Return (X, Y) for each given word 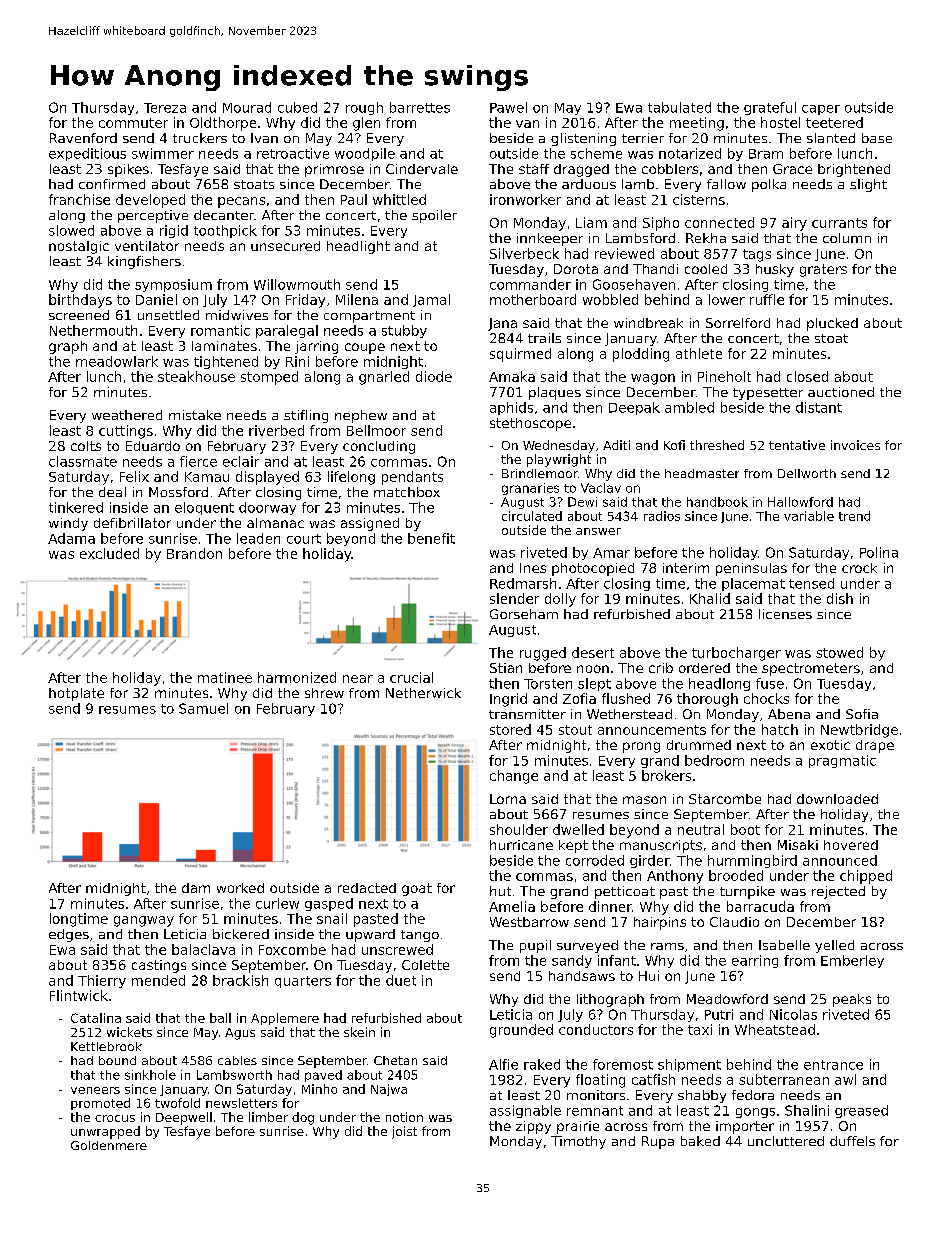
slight (868, 185)
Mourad (247, 107)
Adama (71, 538)
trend (854, 516)
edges (69, 935)
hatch (780, 729)
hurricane (521, 845)
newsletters (241, 1103)
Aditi (616, 445)
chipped (866, 877)
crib (661, 668)
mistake (195, 415)
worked (240, 888)
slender (514, 598)
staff (534, 169)
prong (641, 747)
